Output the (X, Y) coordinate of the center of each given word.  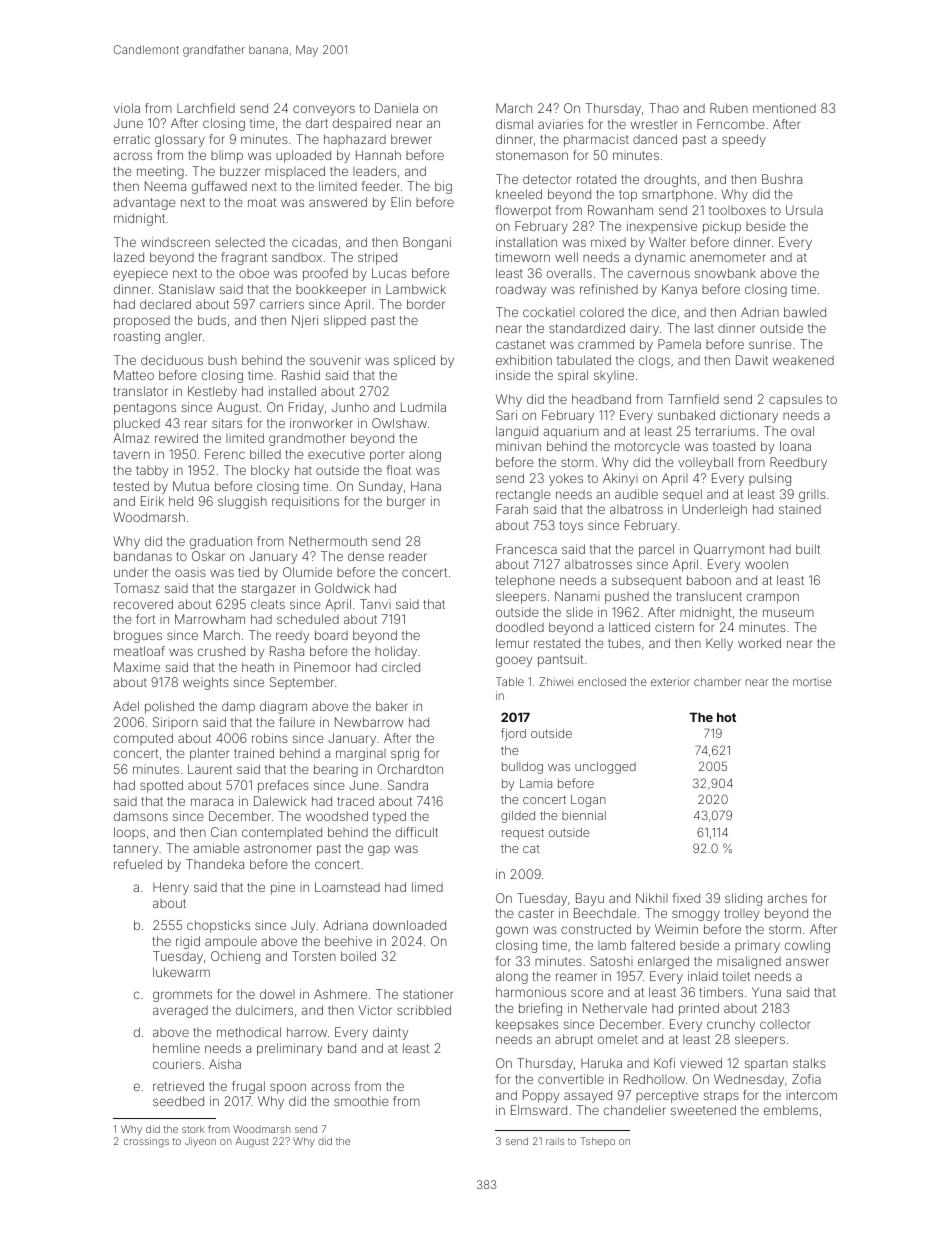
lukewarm (181, 972)
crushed (221, 651)
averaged (180, 1012)
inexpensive (662, 227)
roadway (521, 290)
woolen (766, 564)
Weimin (676, 929)
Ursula (804, 210)
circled (401, 667)
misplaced (295, 172)
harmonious (531, 992)
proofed (325, 274)
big (443, 187)
